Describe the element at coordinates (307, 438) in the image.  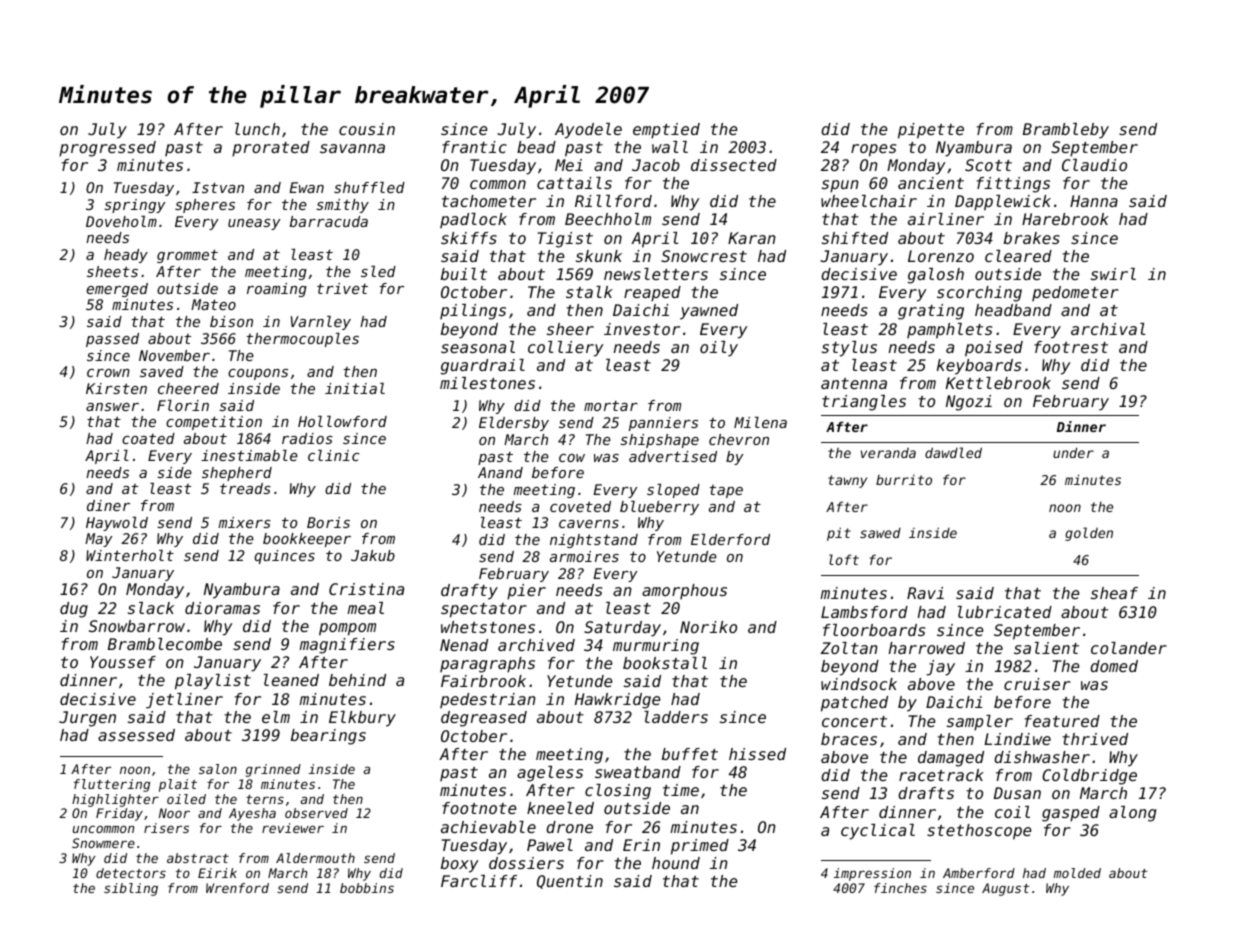
I see `radios` at that location.
